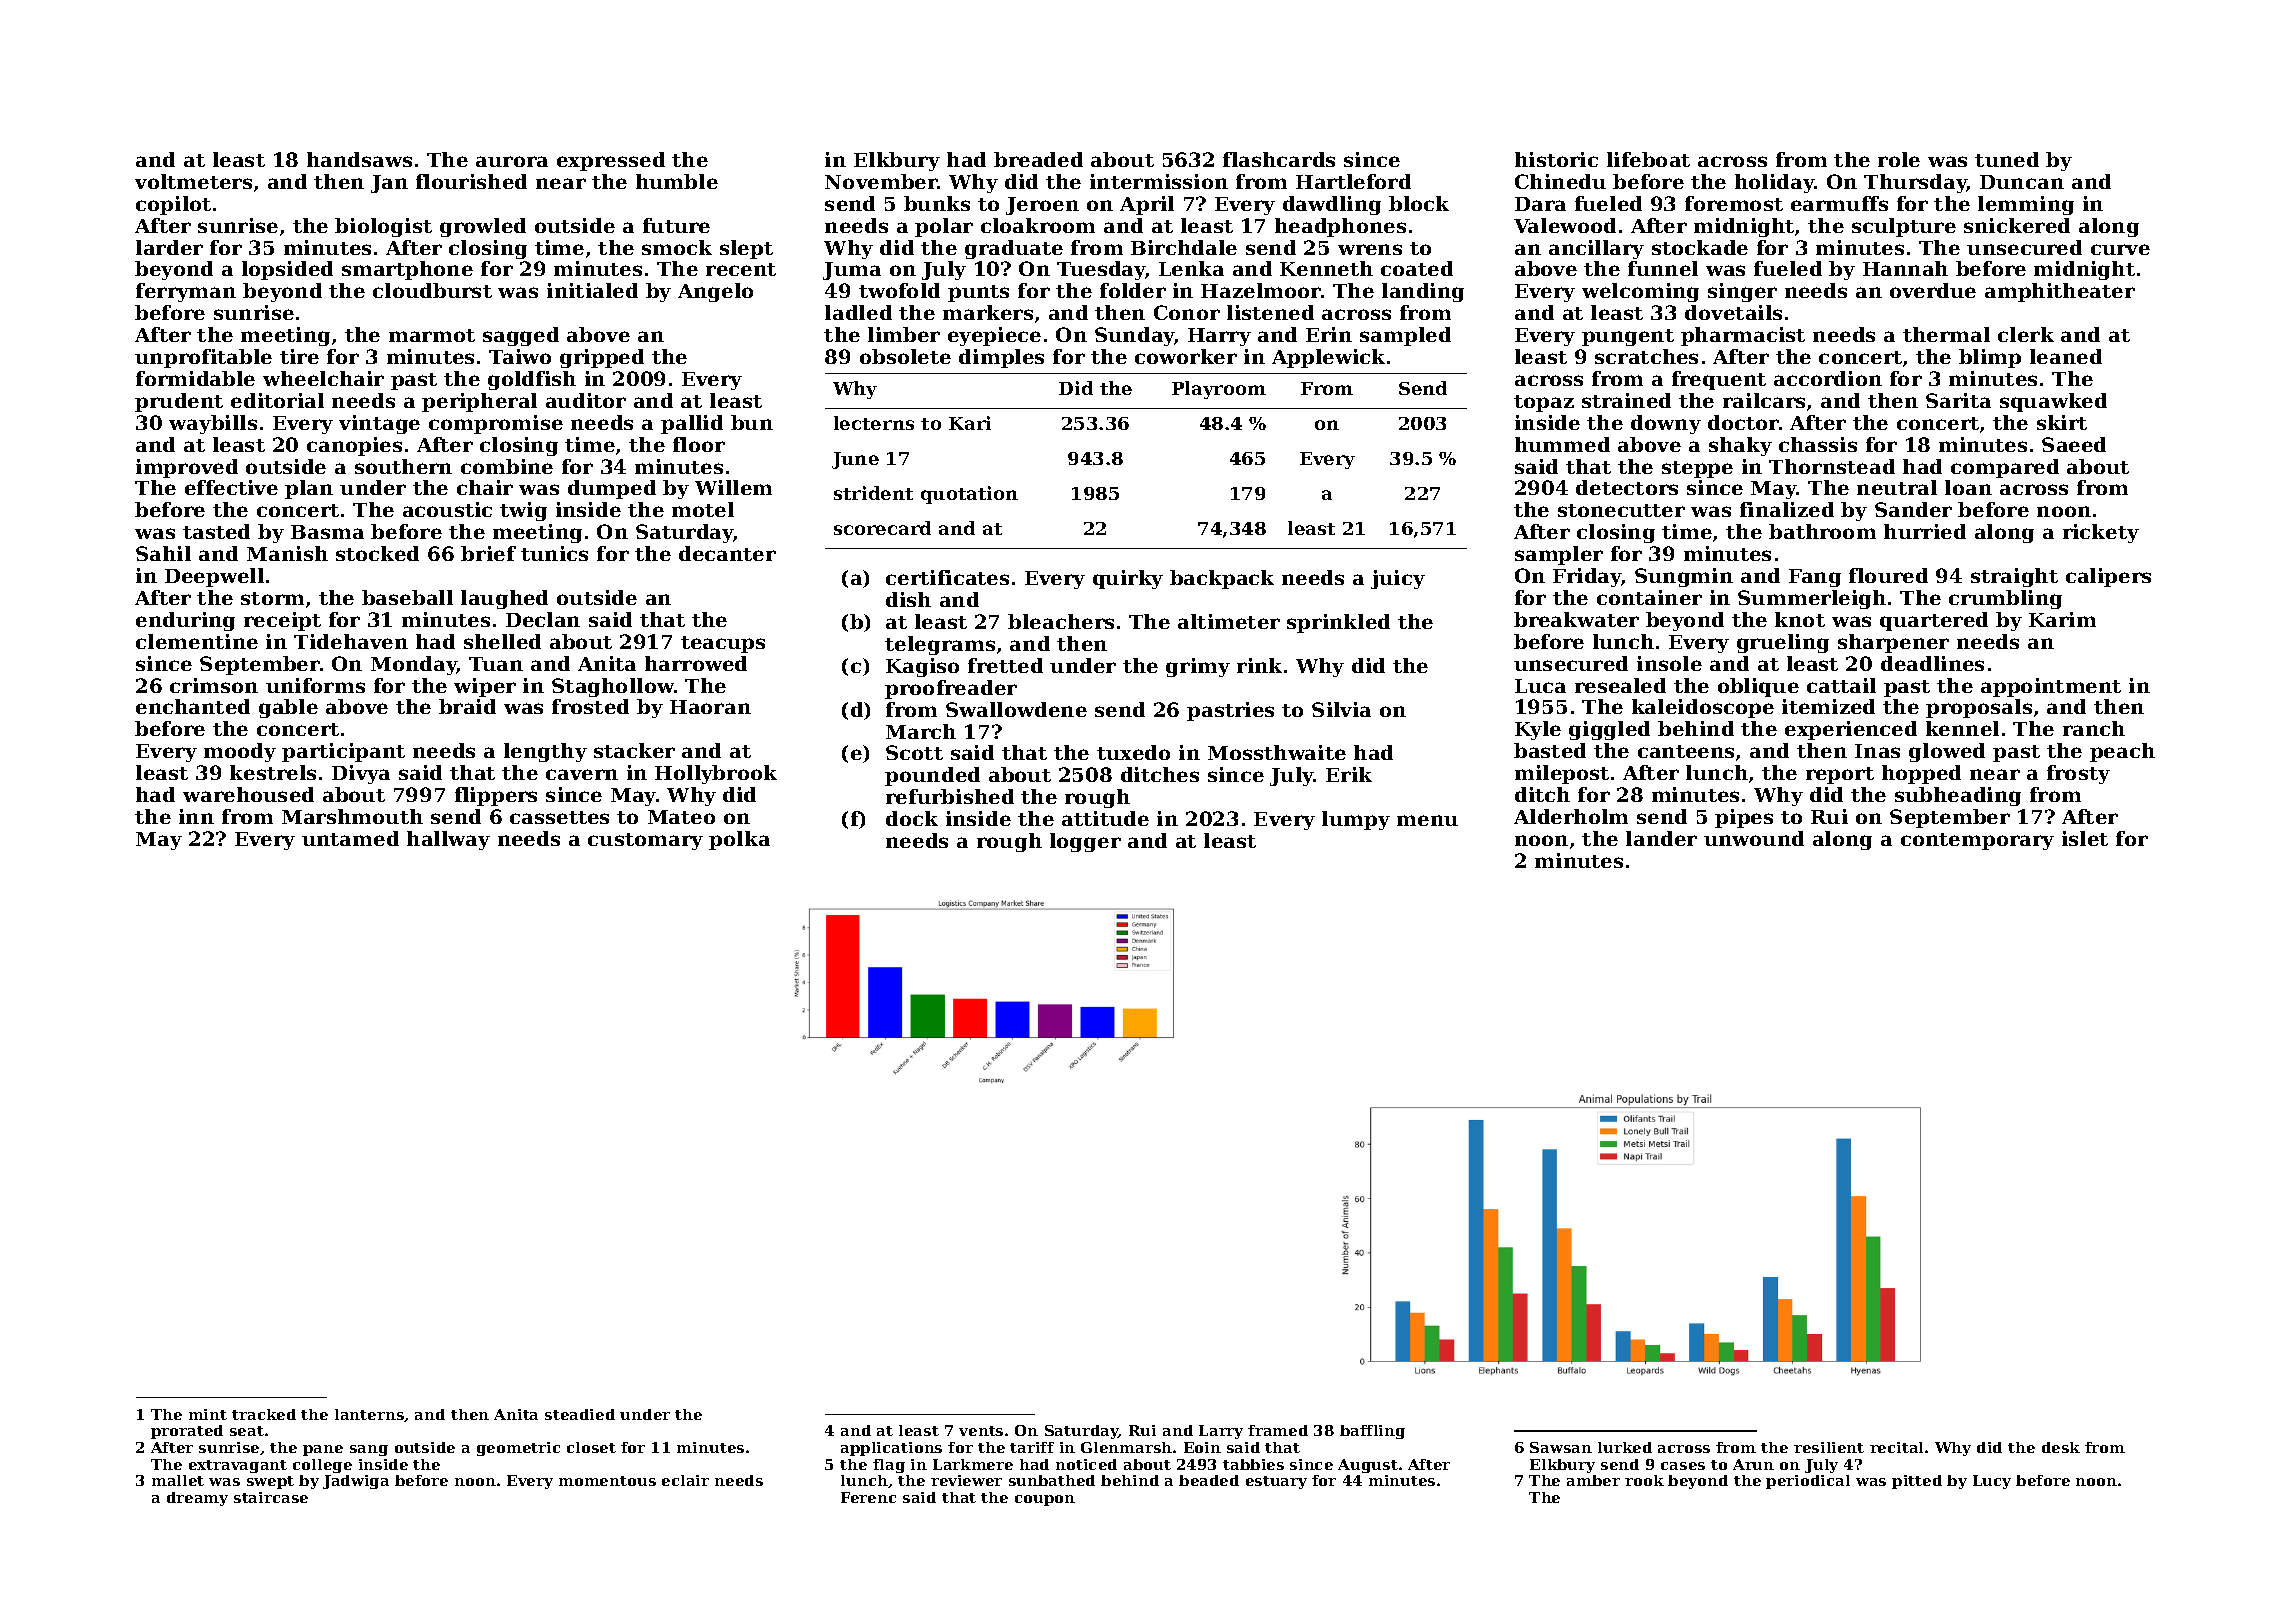 The image size is (2292, 1620). I want to click on report, so click(1840, 775).
